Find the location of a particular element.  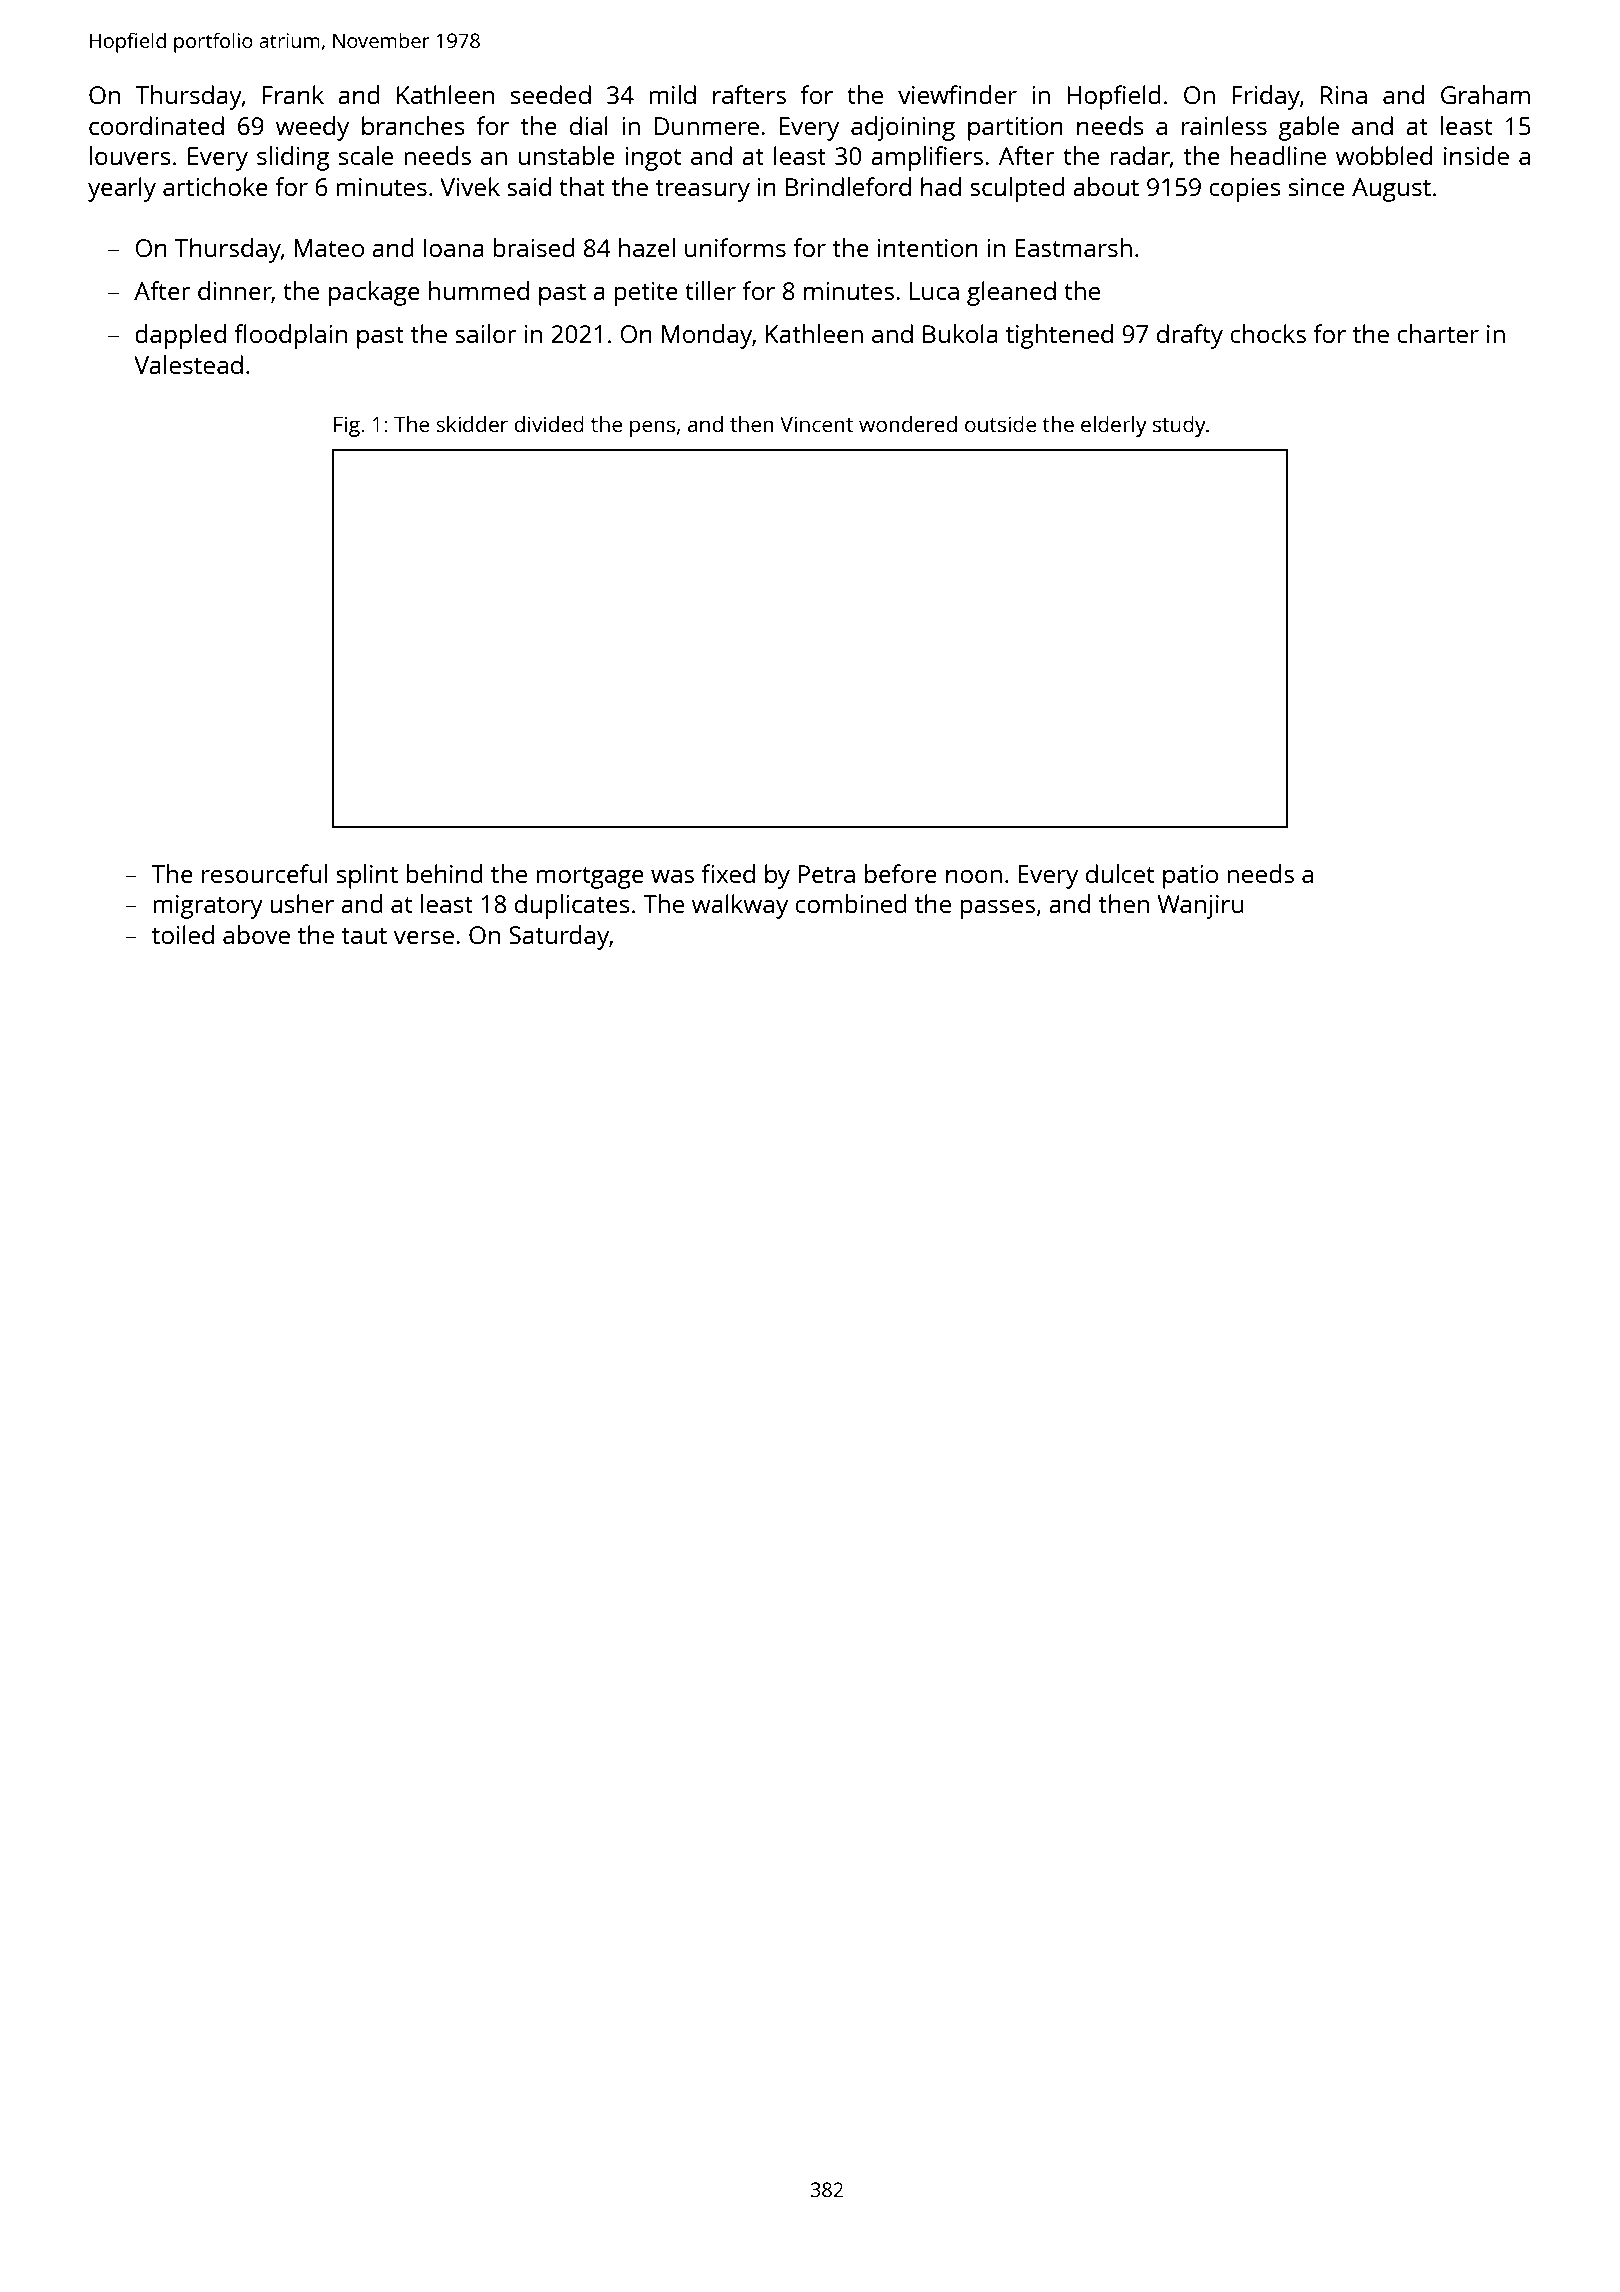

skidder is located at coordinates (472, 424).
